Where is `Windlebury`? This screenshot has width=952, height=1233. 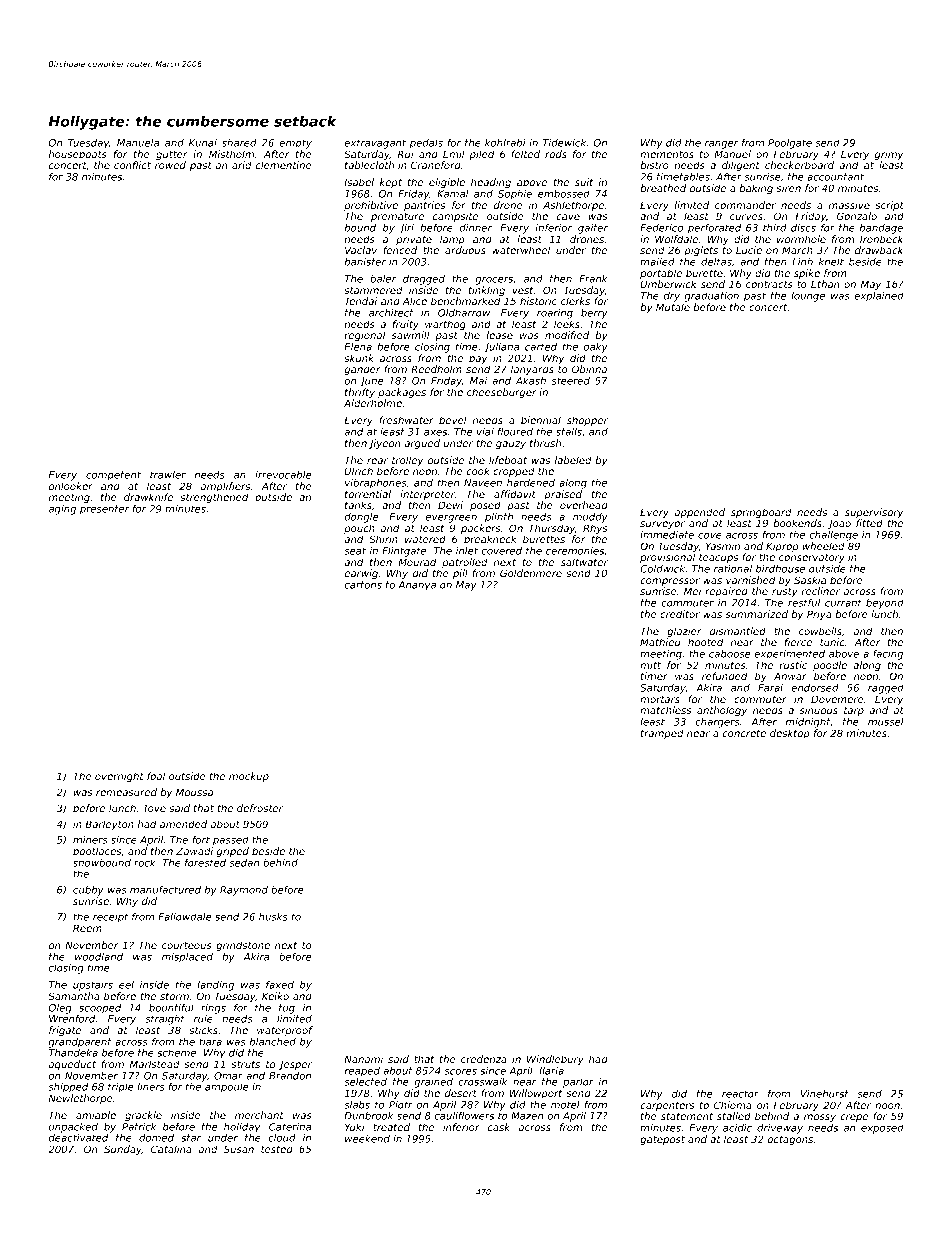 Windlebury is located at coordinates (555, 1060).
